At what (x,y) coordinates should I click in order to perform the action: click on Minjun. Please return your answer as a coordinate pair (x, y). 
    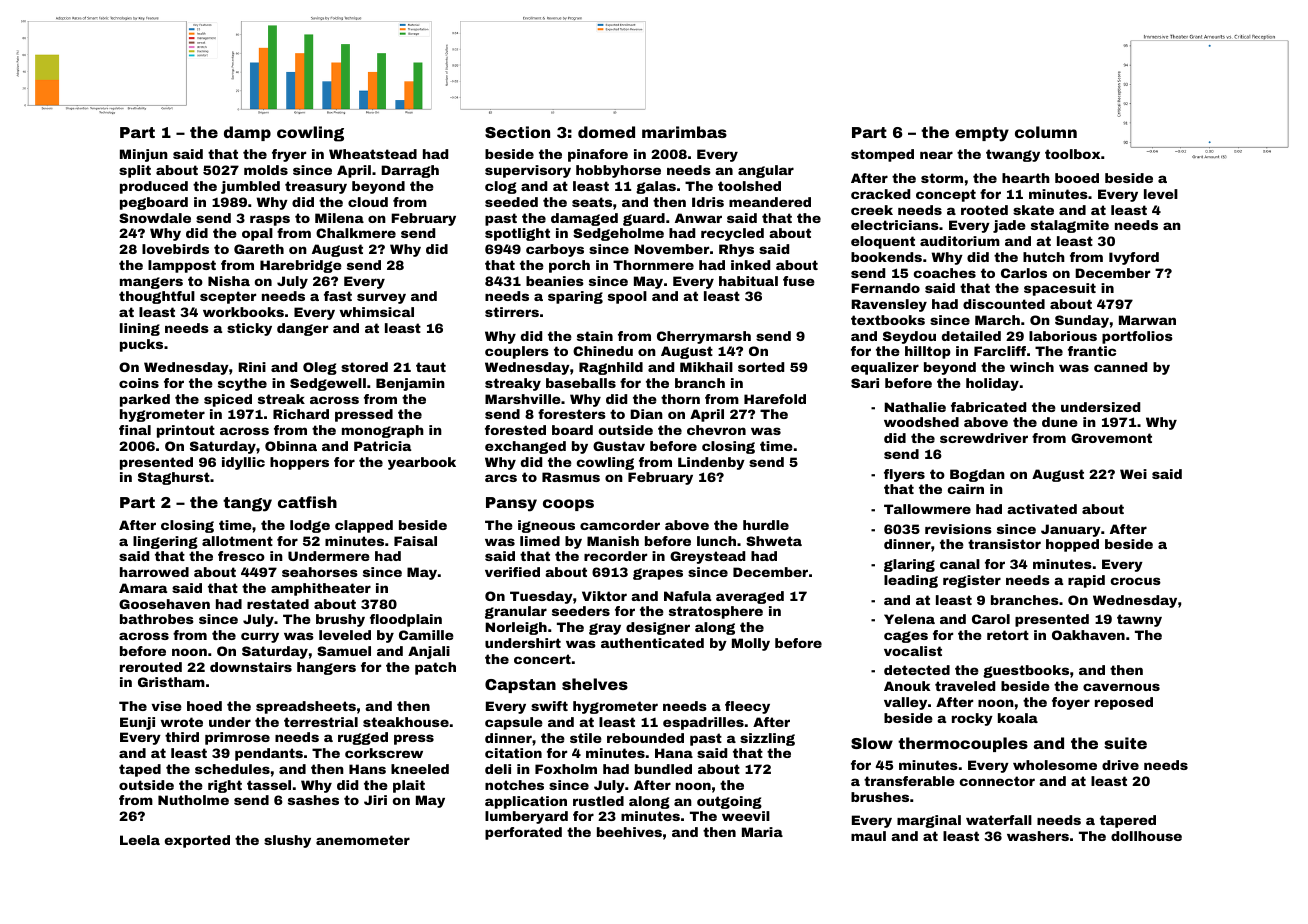
    Looking at the image, I should click on (144, 155).
